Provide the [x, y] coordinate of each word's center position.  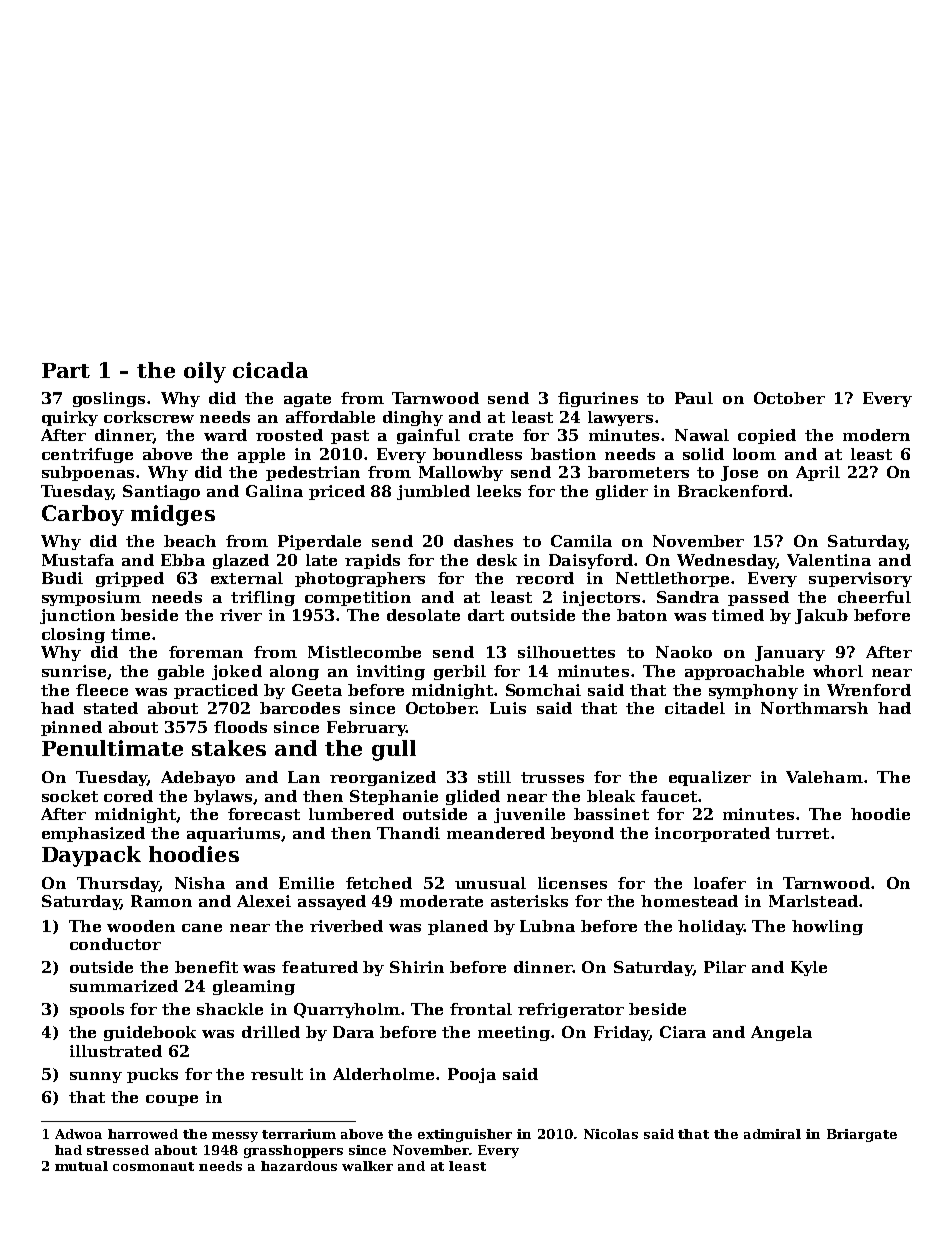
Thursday [118, 884]
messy [235, 1137]
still [494, 777]
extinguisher [465, 1135]
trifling [263, 598]
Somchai [543, 690]
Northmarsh [814, 708]
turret [802, 833]
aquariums [234, 834]
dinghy [413, 418]
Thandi [408, 833]
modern [876, 435]
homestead [689, 901]
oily [205, 372]
